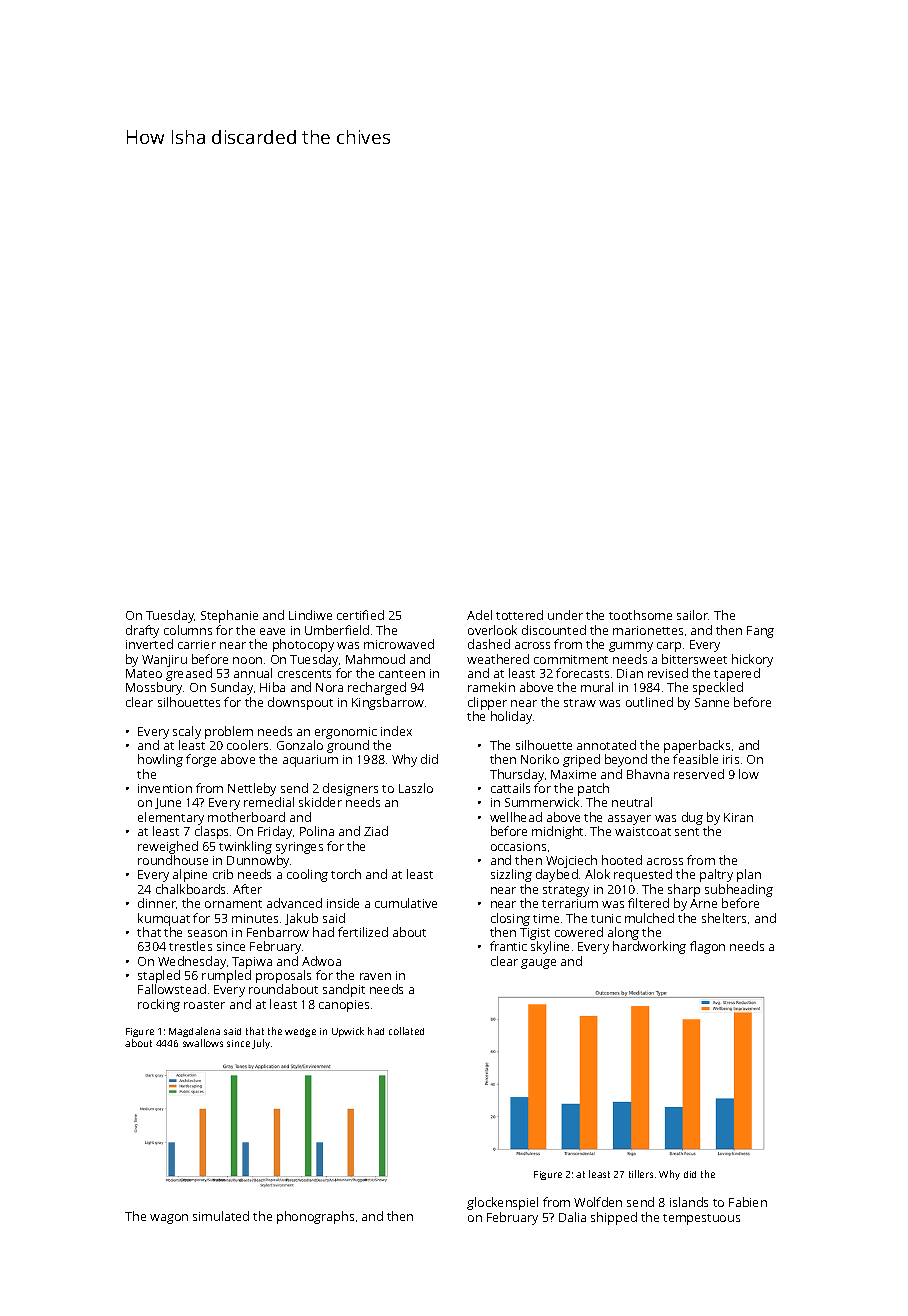 Image resolution: width=908 pixels, height=1316 pixels. What do you see at coordinates (748, 1202) in the image?
I see `Fabien` at bounding box center [748, 1202].
